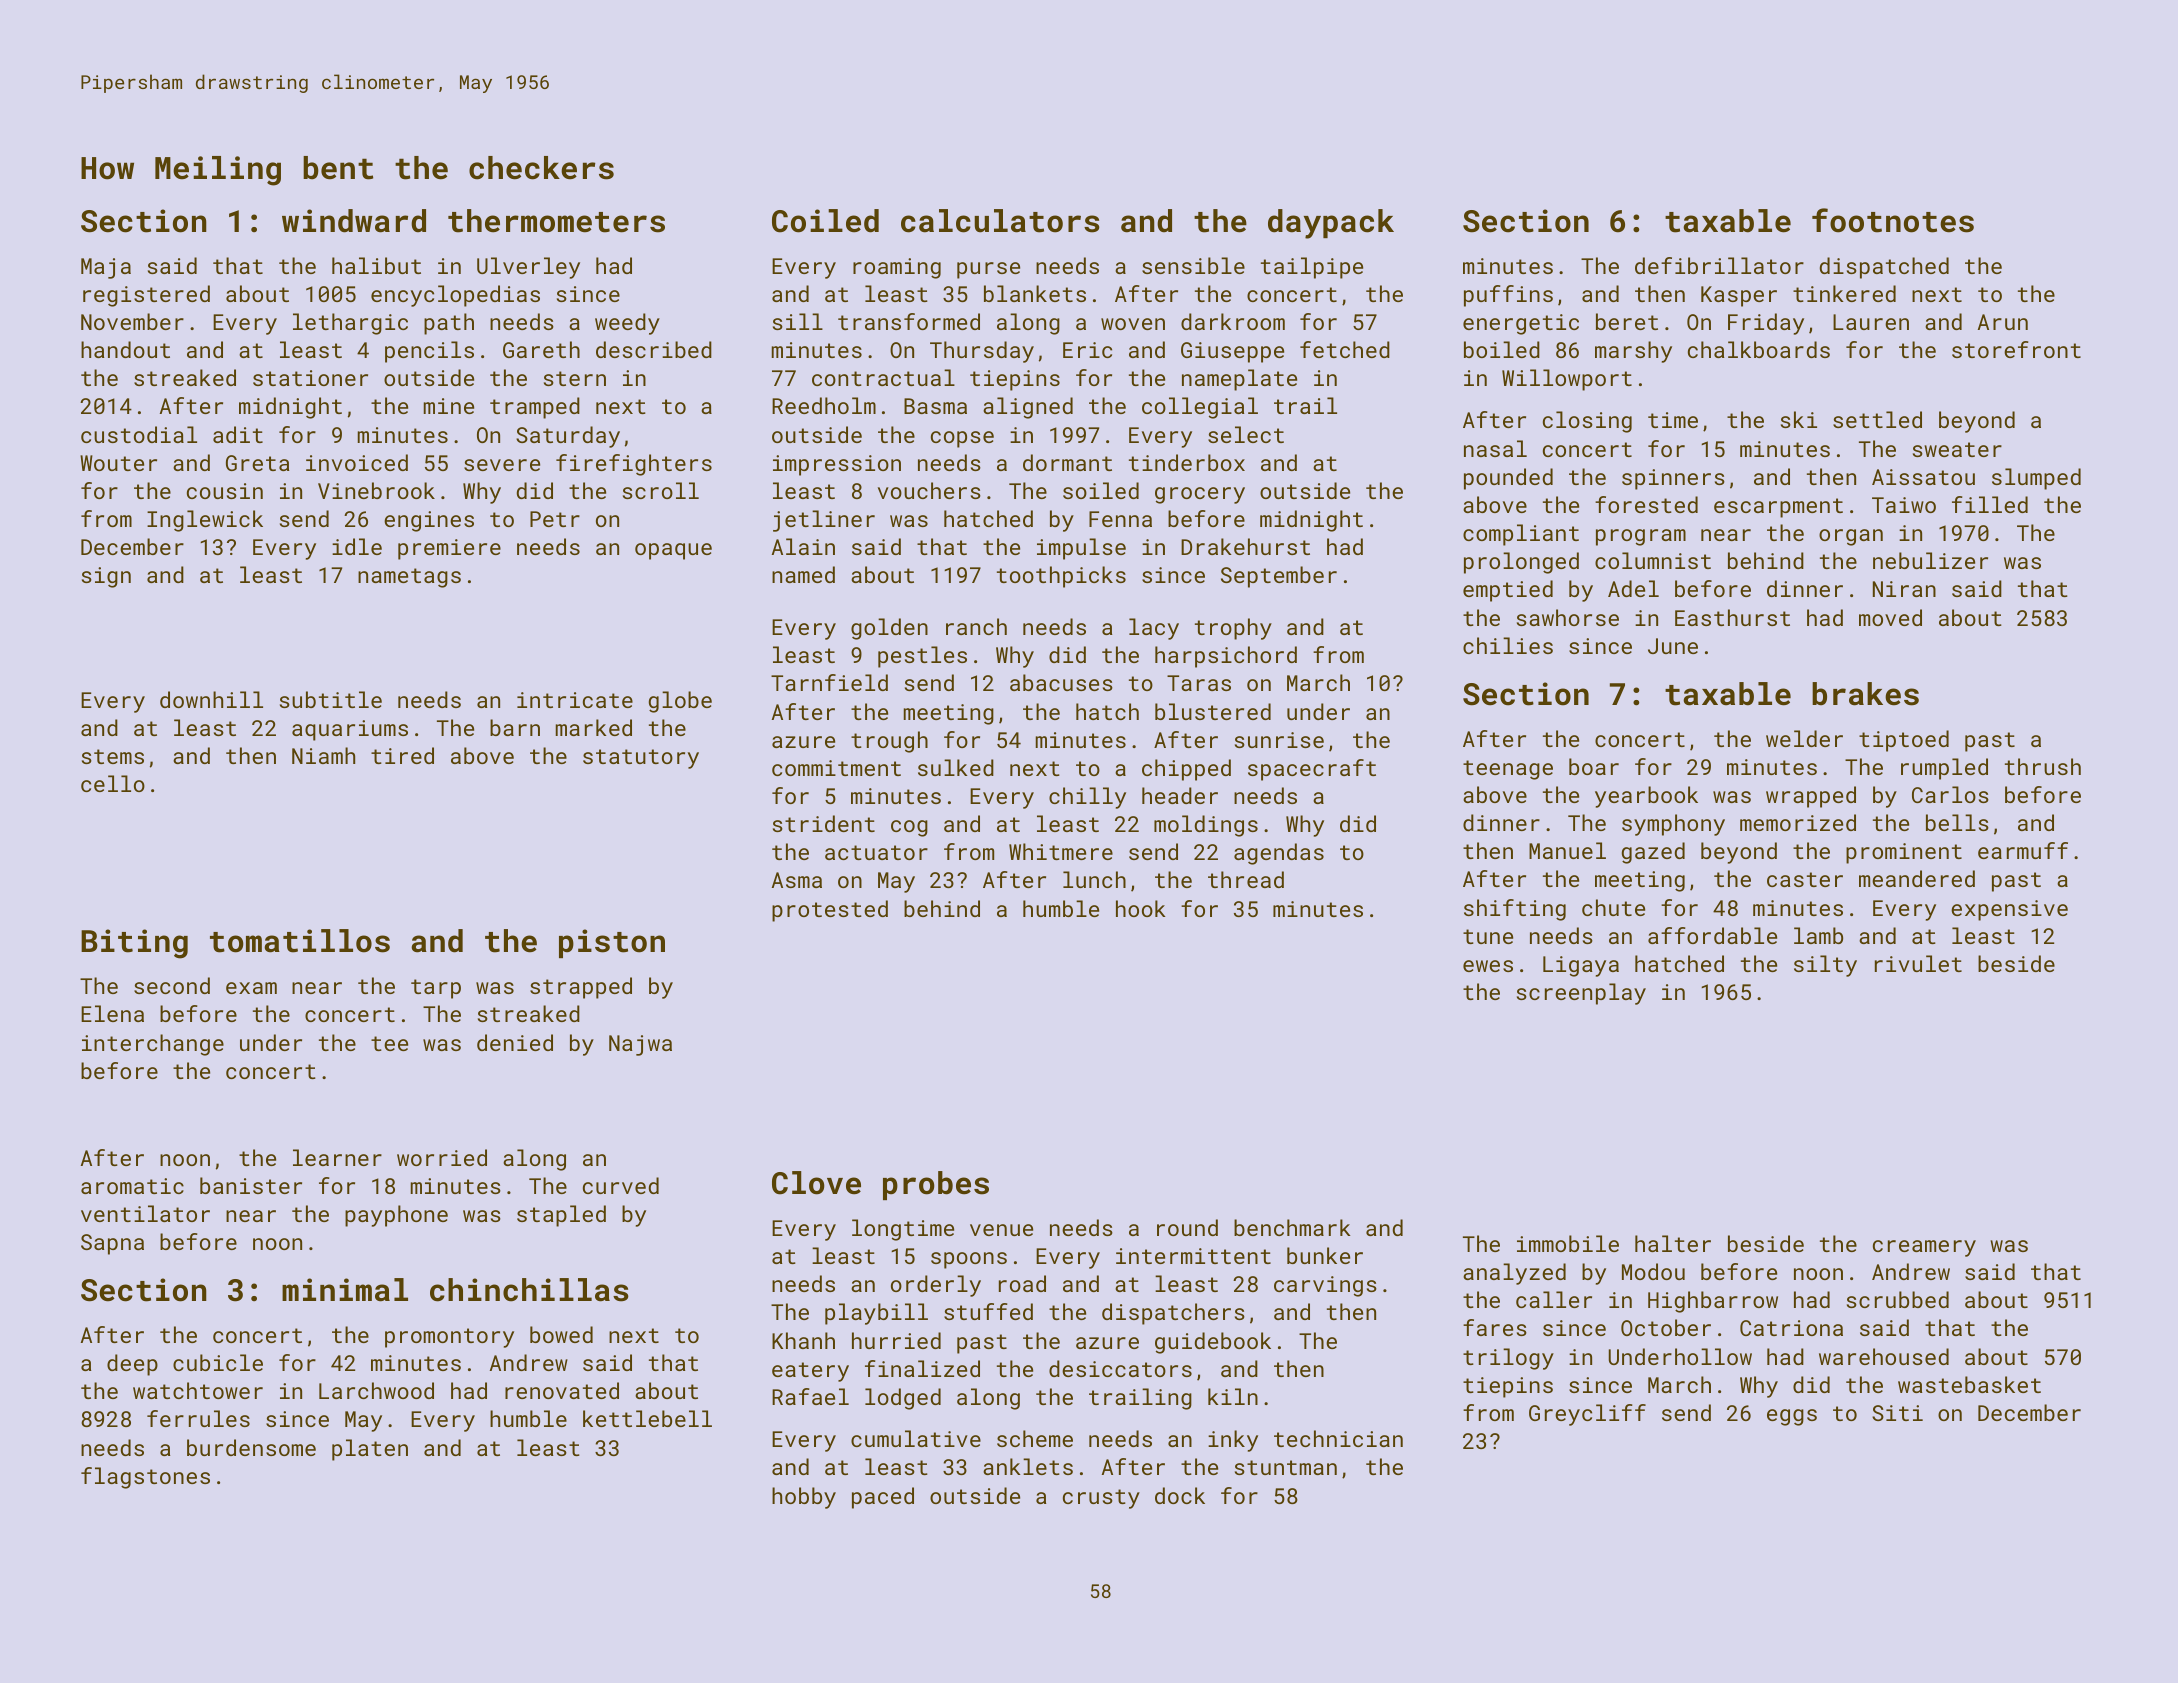  I want to click on beret, so click(1627, 321).
